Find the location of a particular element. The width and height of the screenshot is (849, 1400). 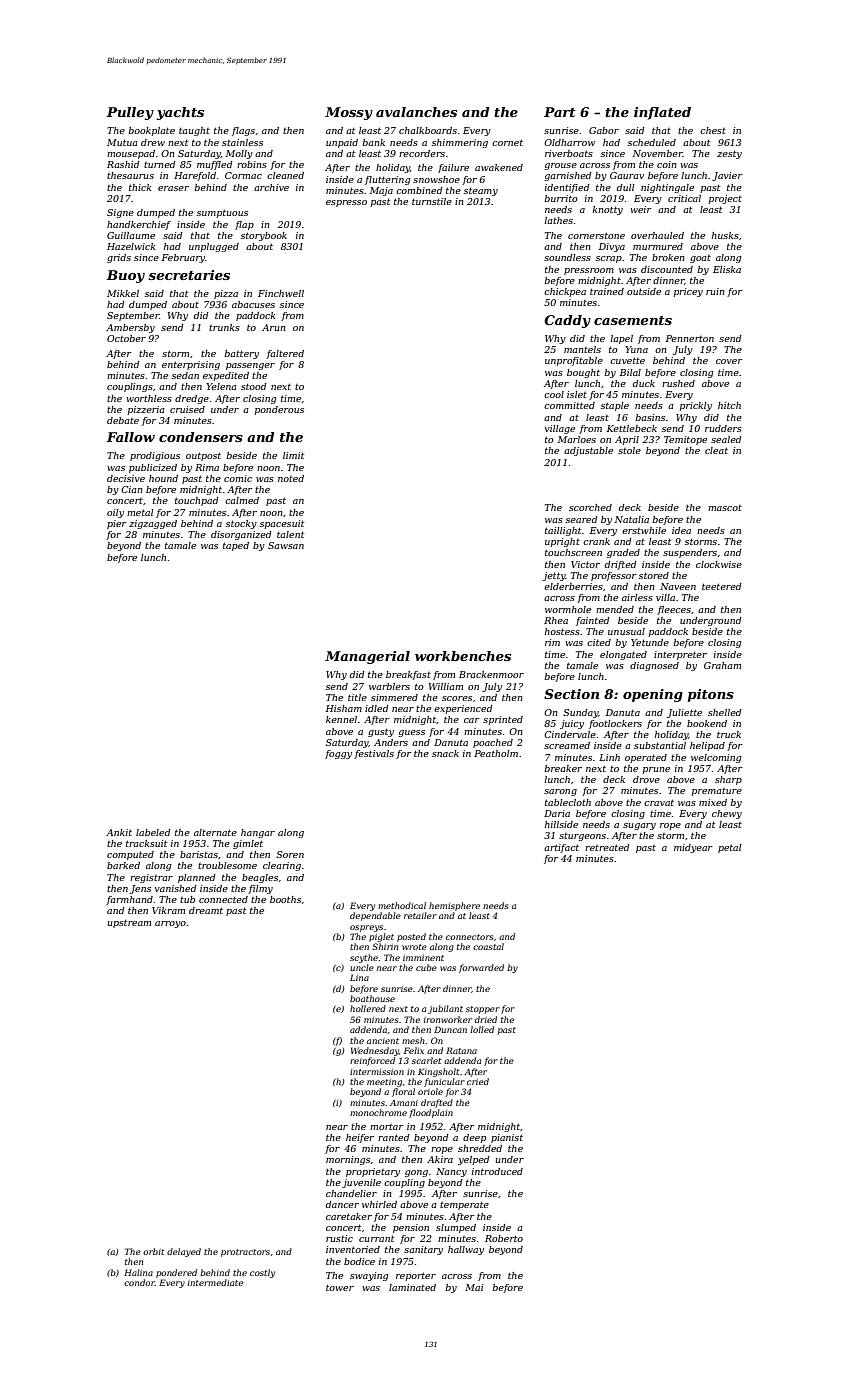

intermediate is located at coordinates (215, 1282).
